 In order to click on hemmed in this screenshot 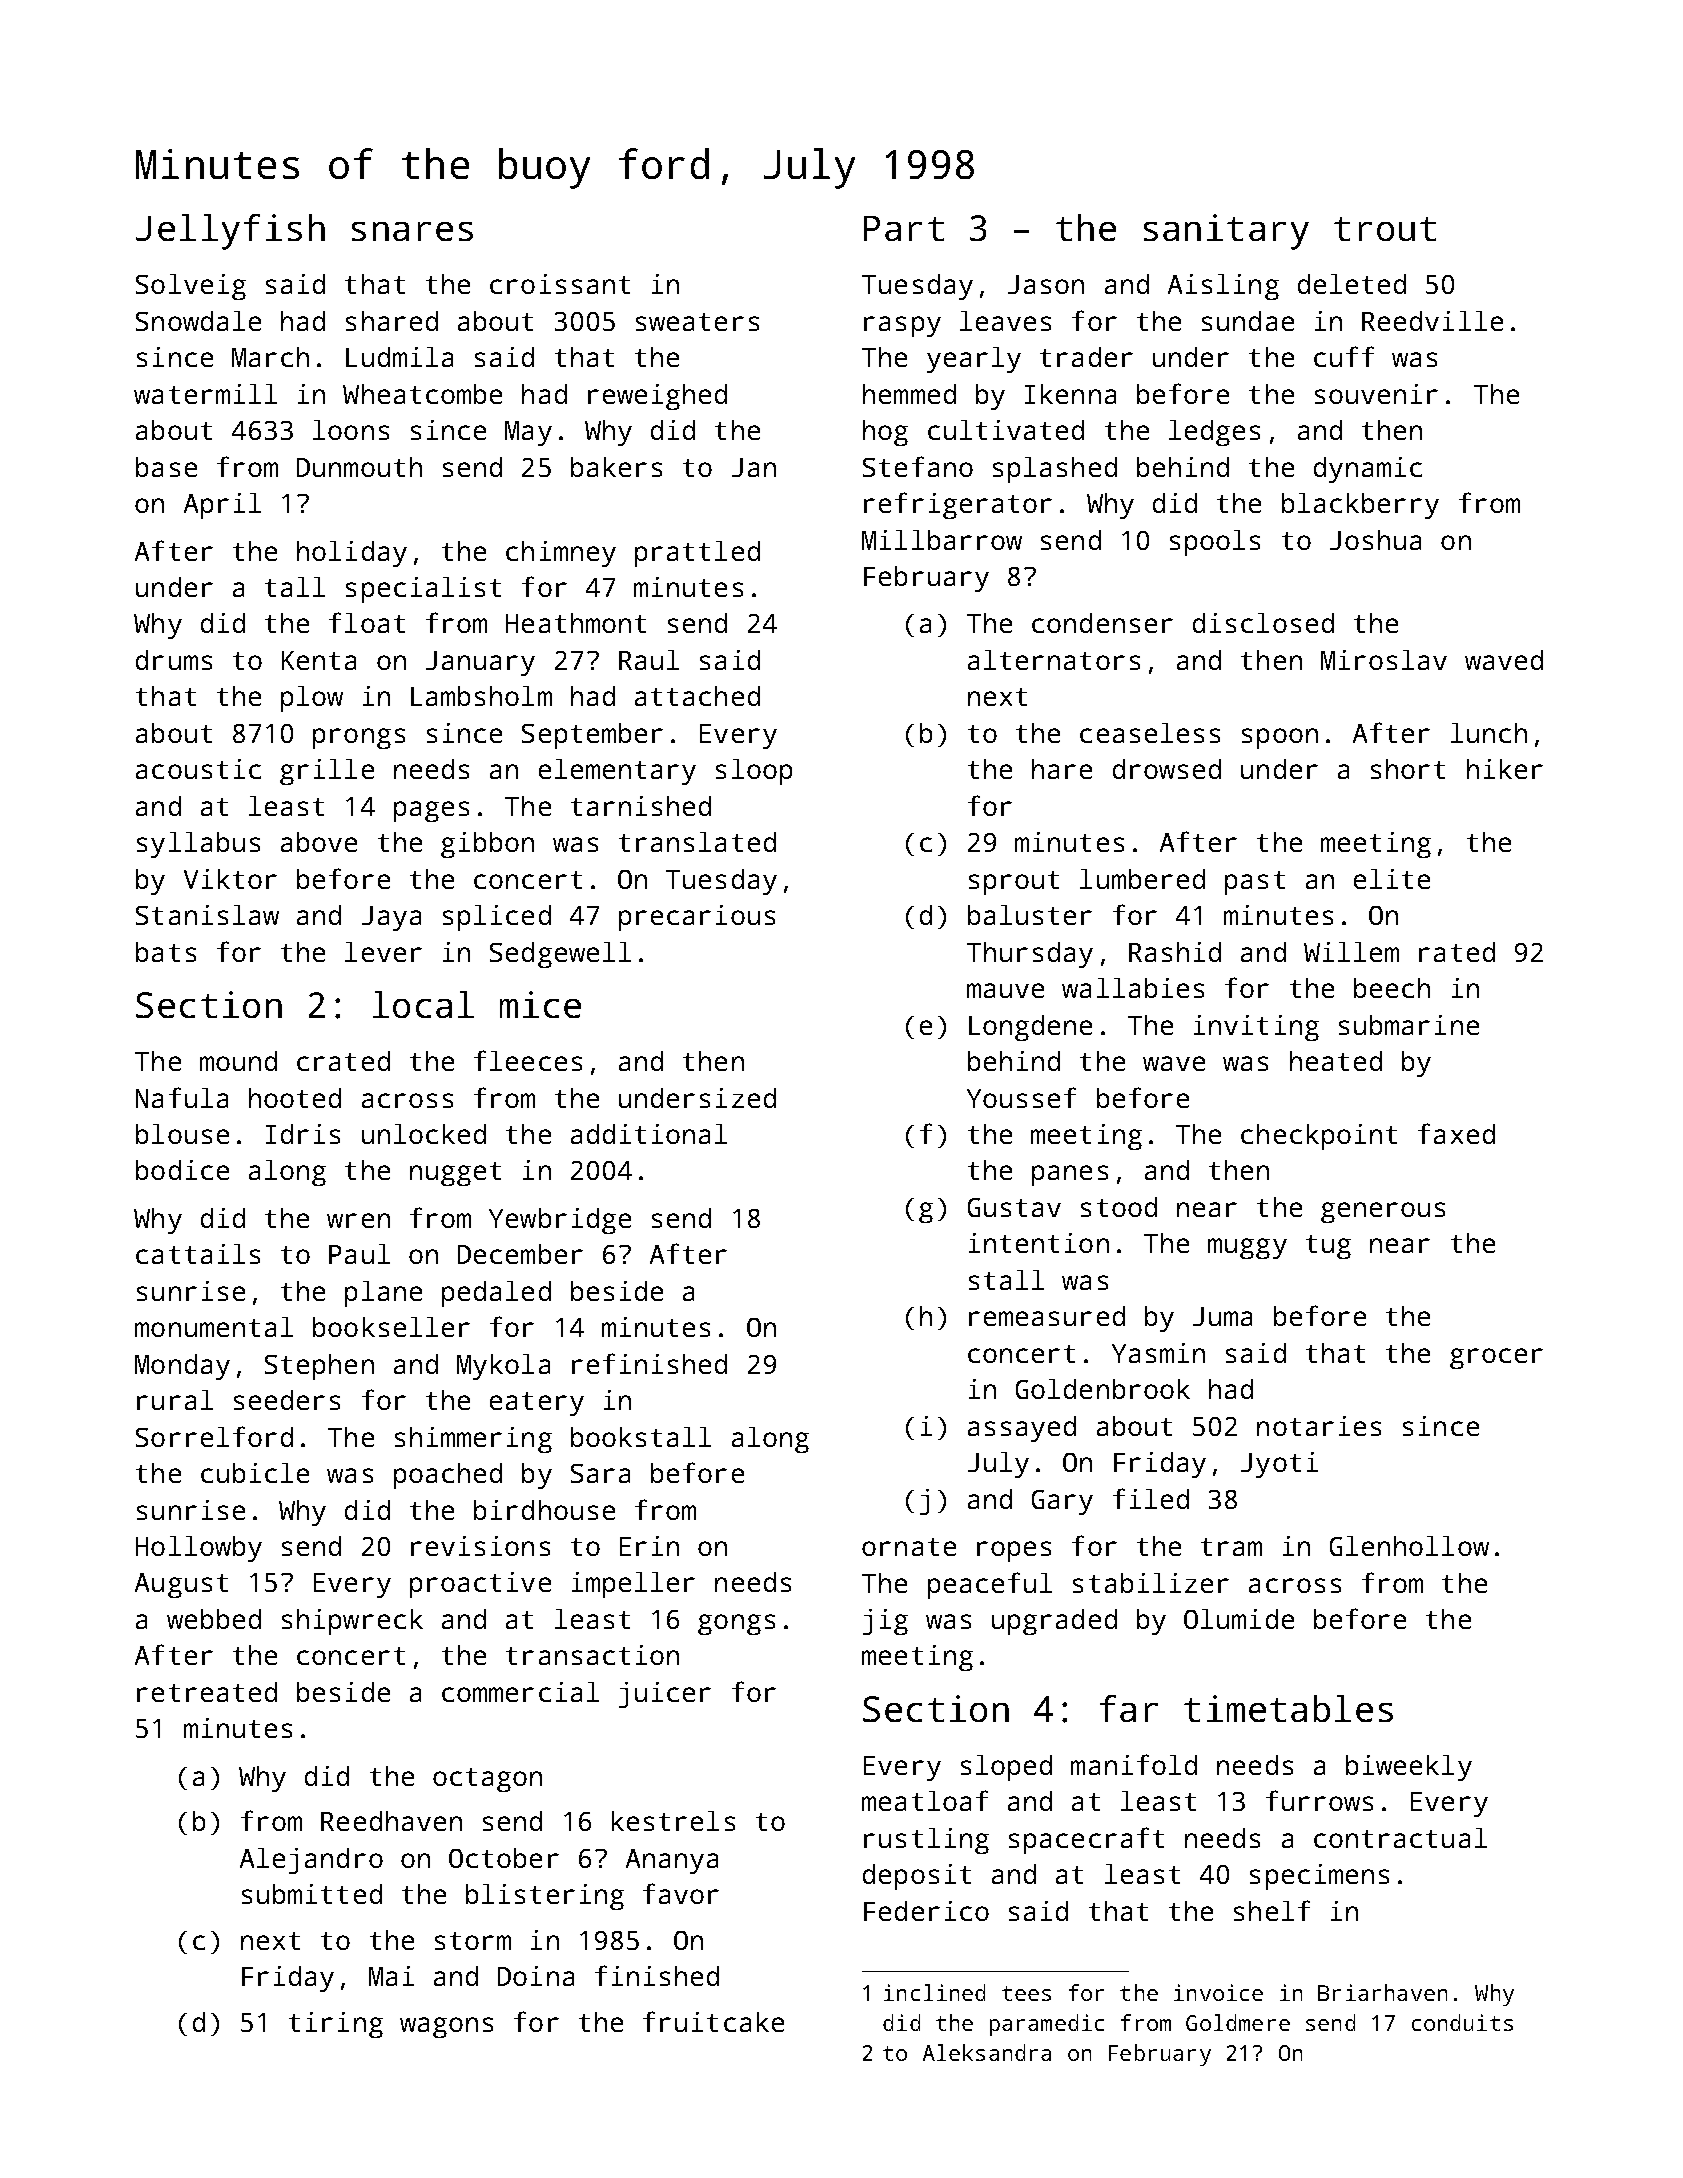, I will do `click(909, 394)`.
